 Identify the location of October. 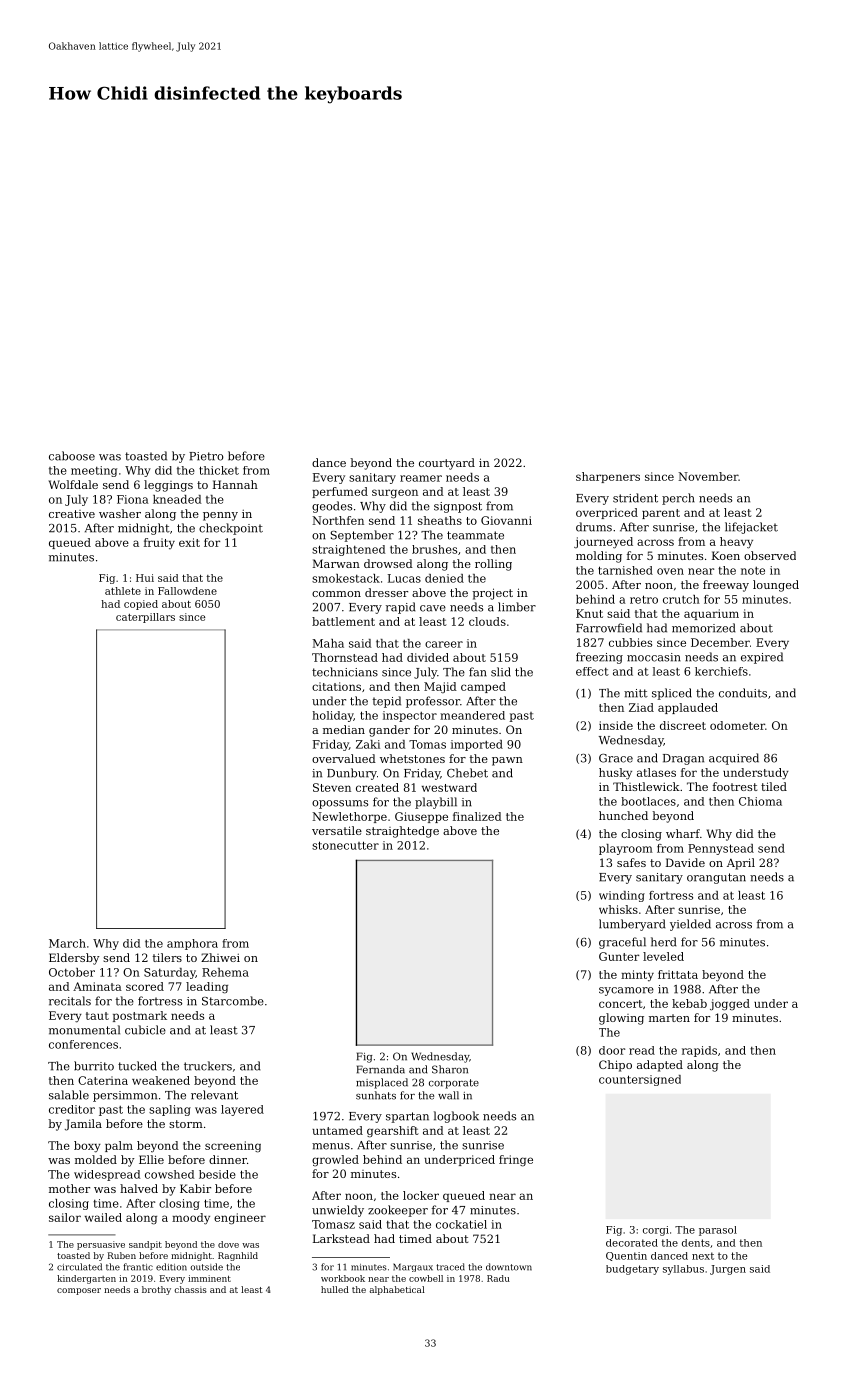
(72, 972).
